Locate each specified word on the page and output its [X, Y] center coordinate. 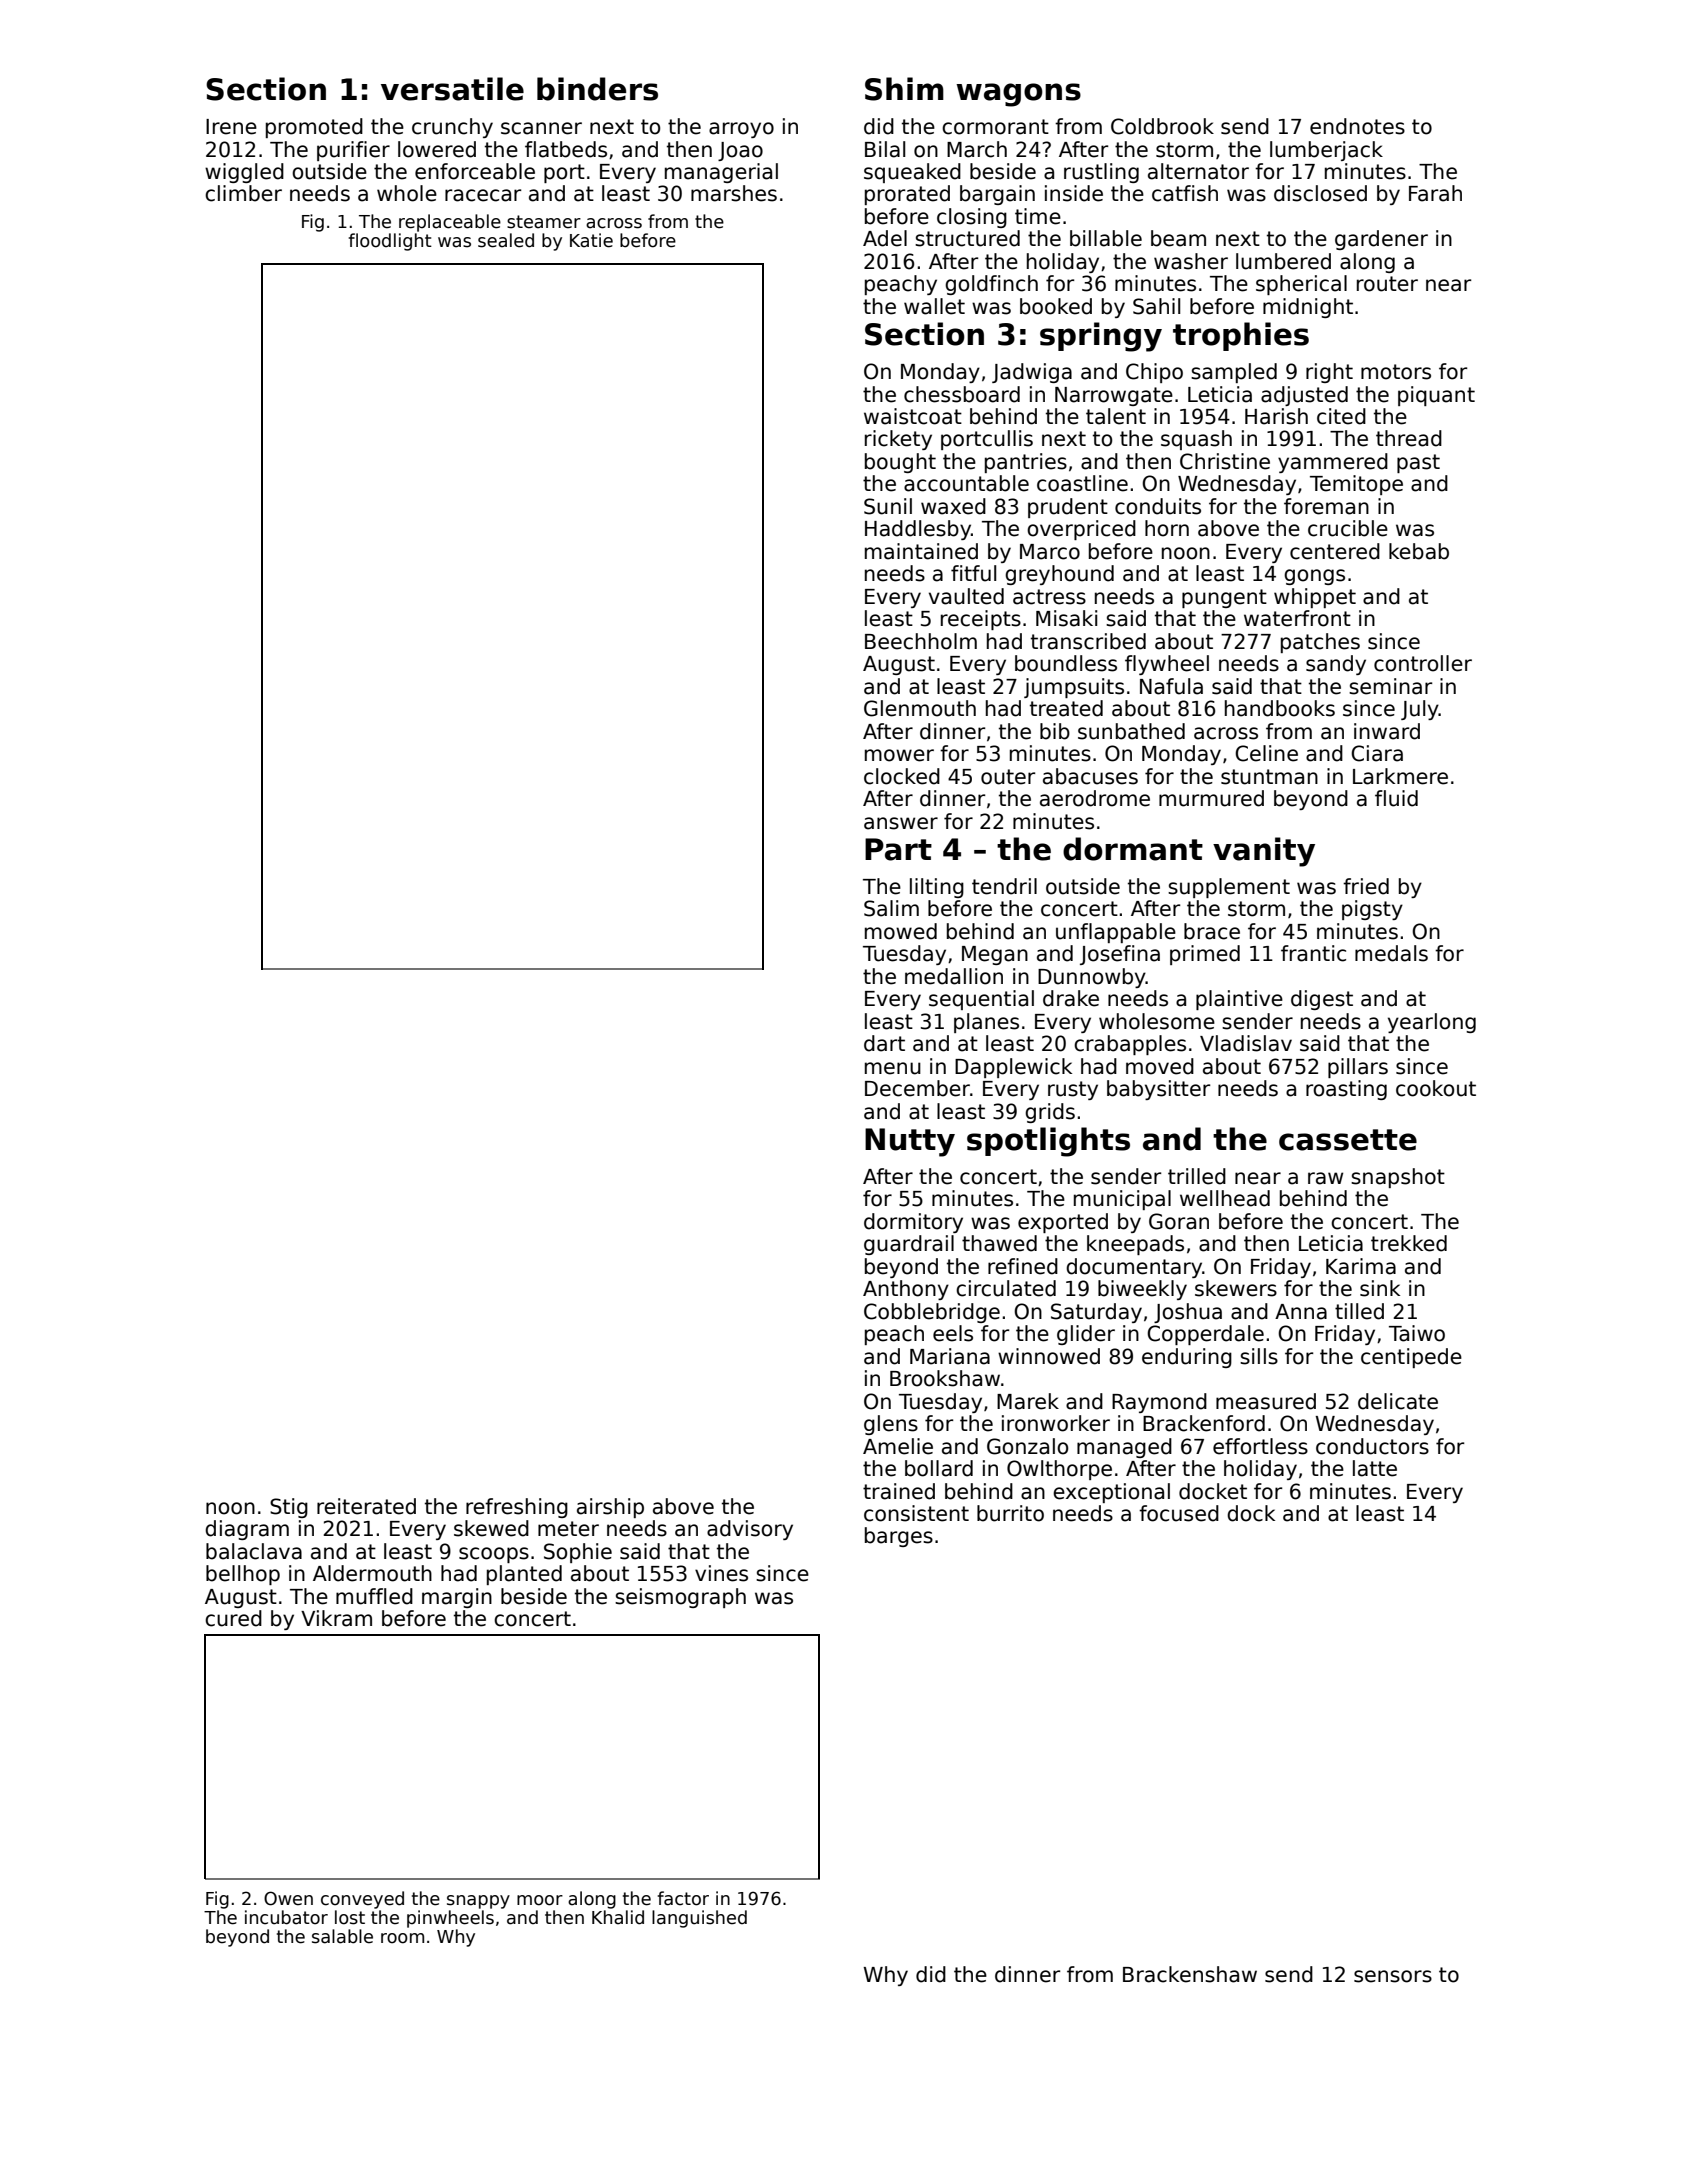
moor [540, 1900]
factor [683, 1898]
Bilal [885, 149]
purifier [353, 151]
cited [1341, 416]
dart [884, 1043]
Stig [289, 1508]
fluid [1396, 798]
